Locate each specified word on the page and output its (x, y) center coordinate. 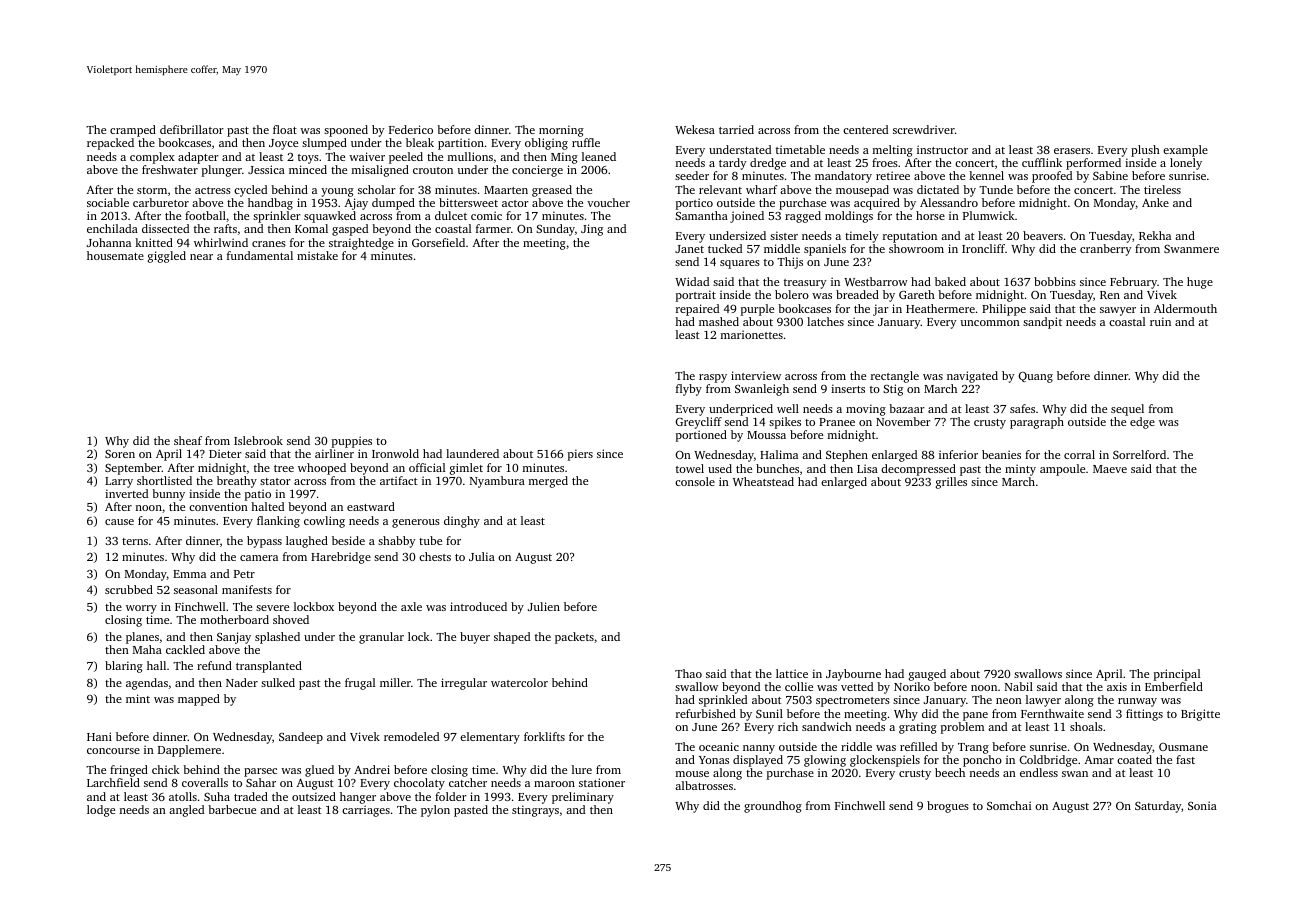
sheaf (188, 440)
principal (1177, 675)
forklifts (544, 736)
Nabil (1019, 686)
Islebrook (258, 440)
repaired (697, 310)
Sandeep (301, 738)
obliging (546, 144)
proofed (1052, 177)
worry (141, 609)
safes (1022, 408)
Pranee (837, 422)
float (285, 129)
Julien (544, 606)
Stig (893, 390)
